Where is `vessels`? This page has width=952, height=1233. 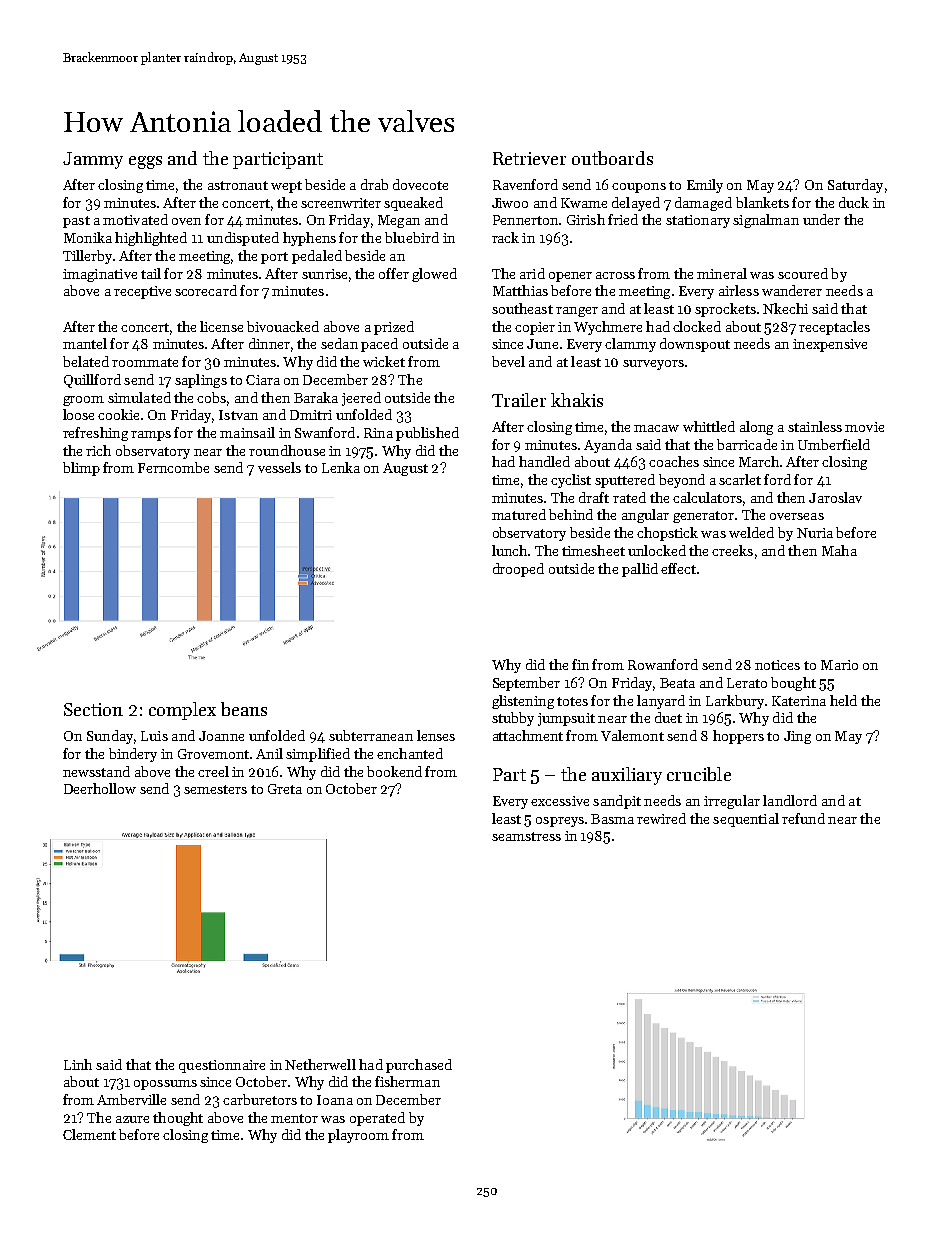
vessels is located at coordinates (279, 467).
